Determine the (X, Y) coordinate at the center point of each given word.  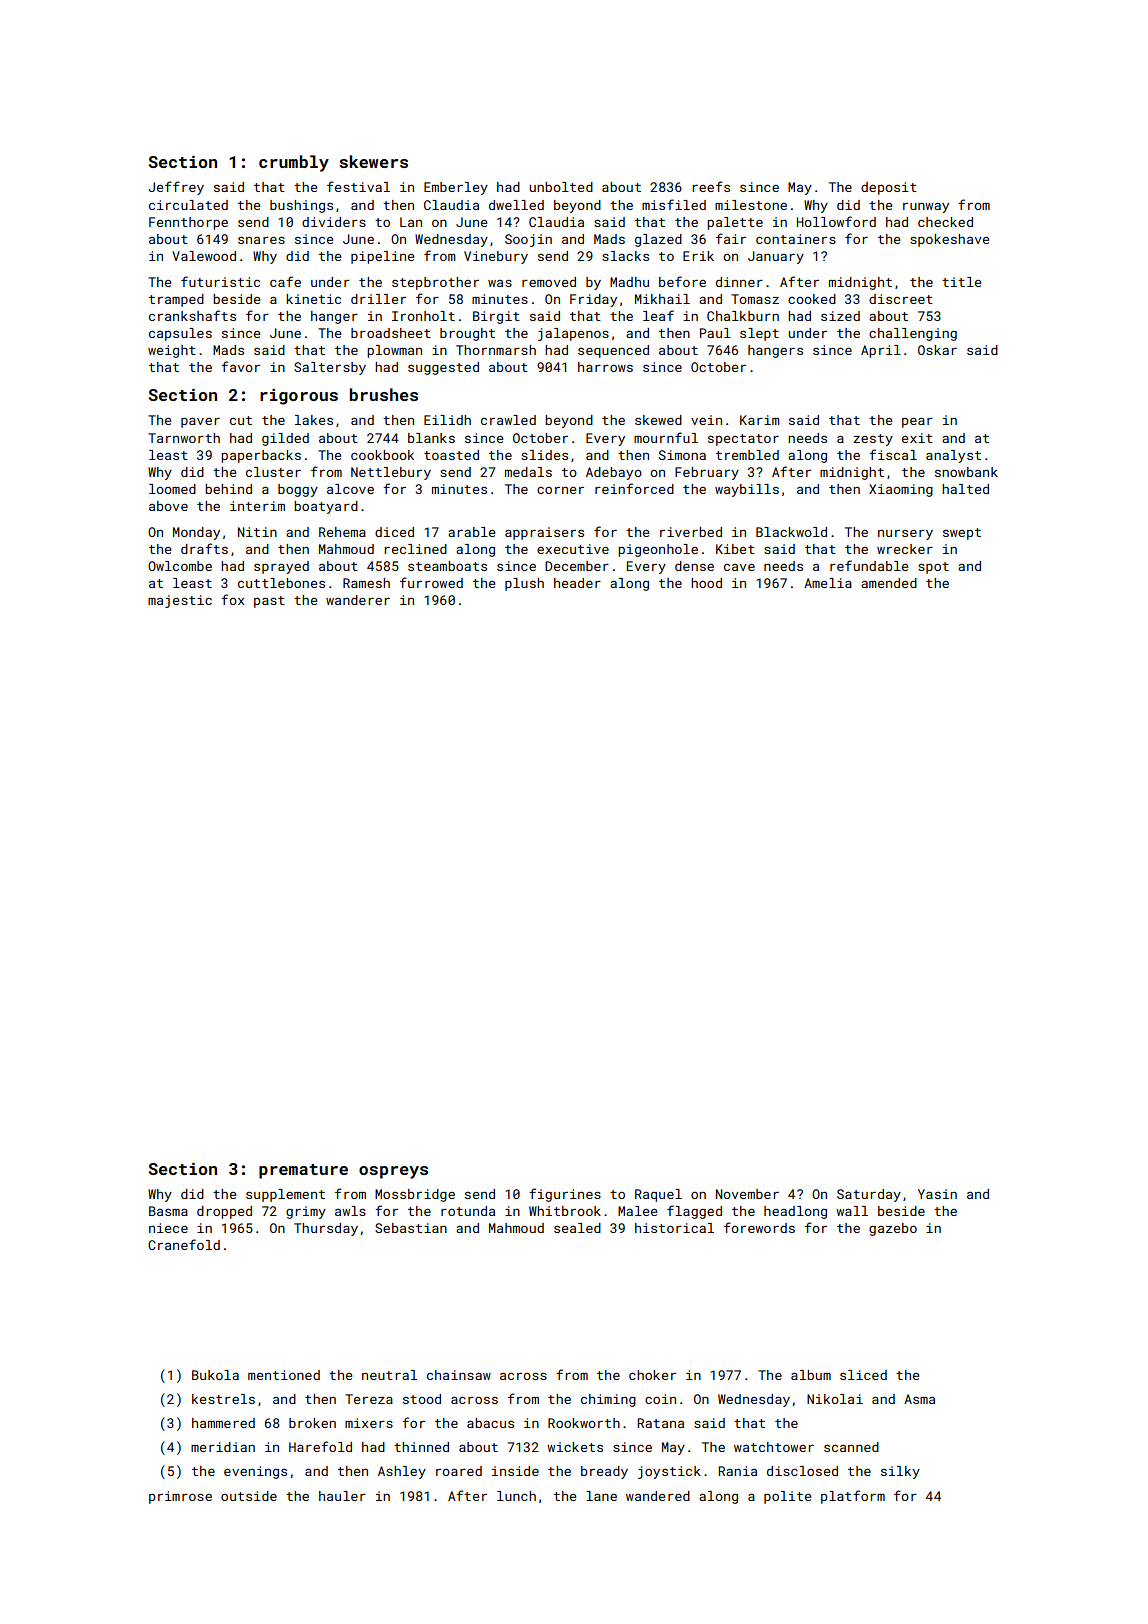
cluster (273, 472)
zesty (873, 440)
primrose (180, 1497)
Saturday (869, 1195)
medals (528, 472)
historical (674, 1228)
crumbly (294, 163)
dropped (224, 1212)
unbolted (561, 187)
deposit (889, 188)
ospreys (393, 1172)
